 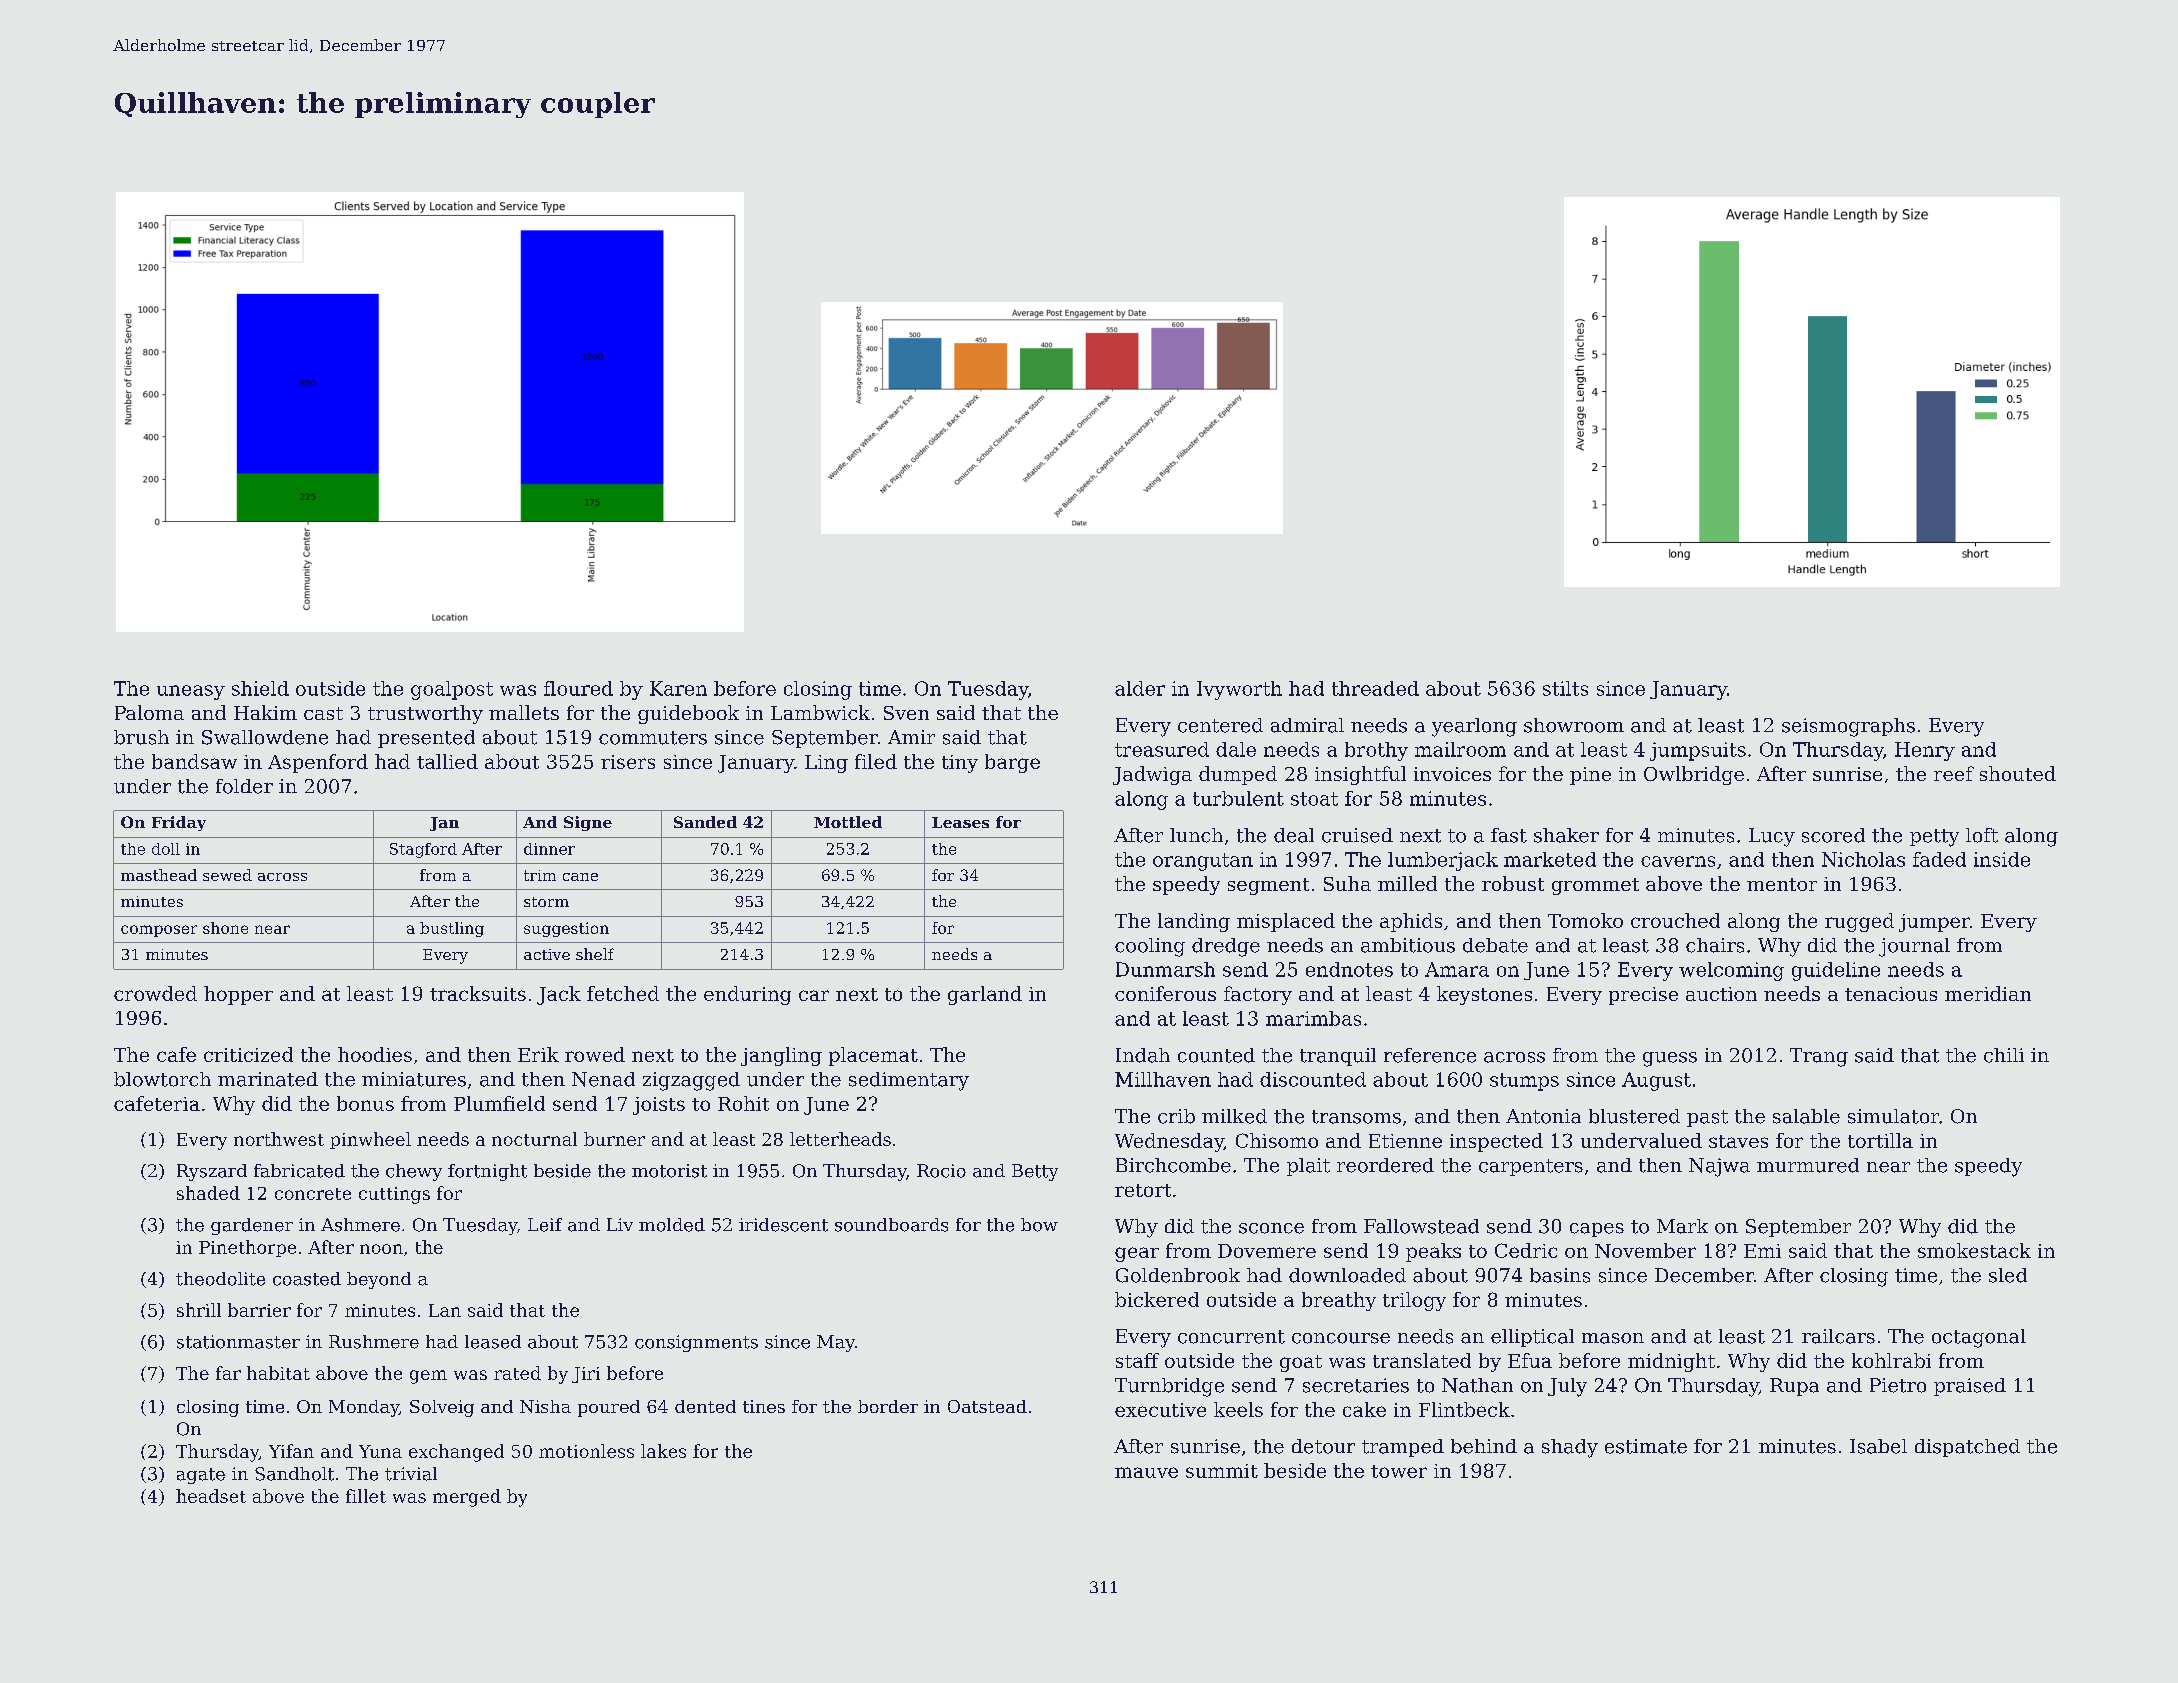 What do you see at coordinates (1339, 1301) in the screenshot?
I see `breathy` at bounding box center [1339, 1301].
